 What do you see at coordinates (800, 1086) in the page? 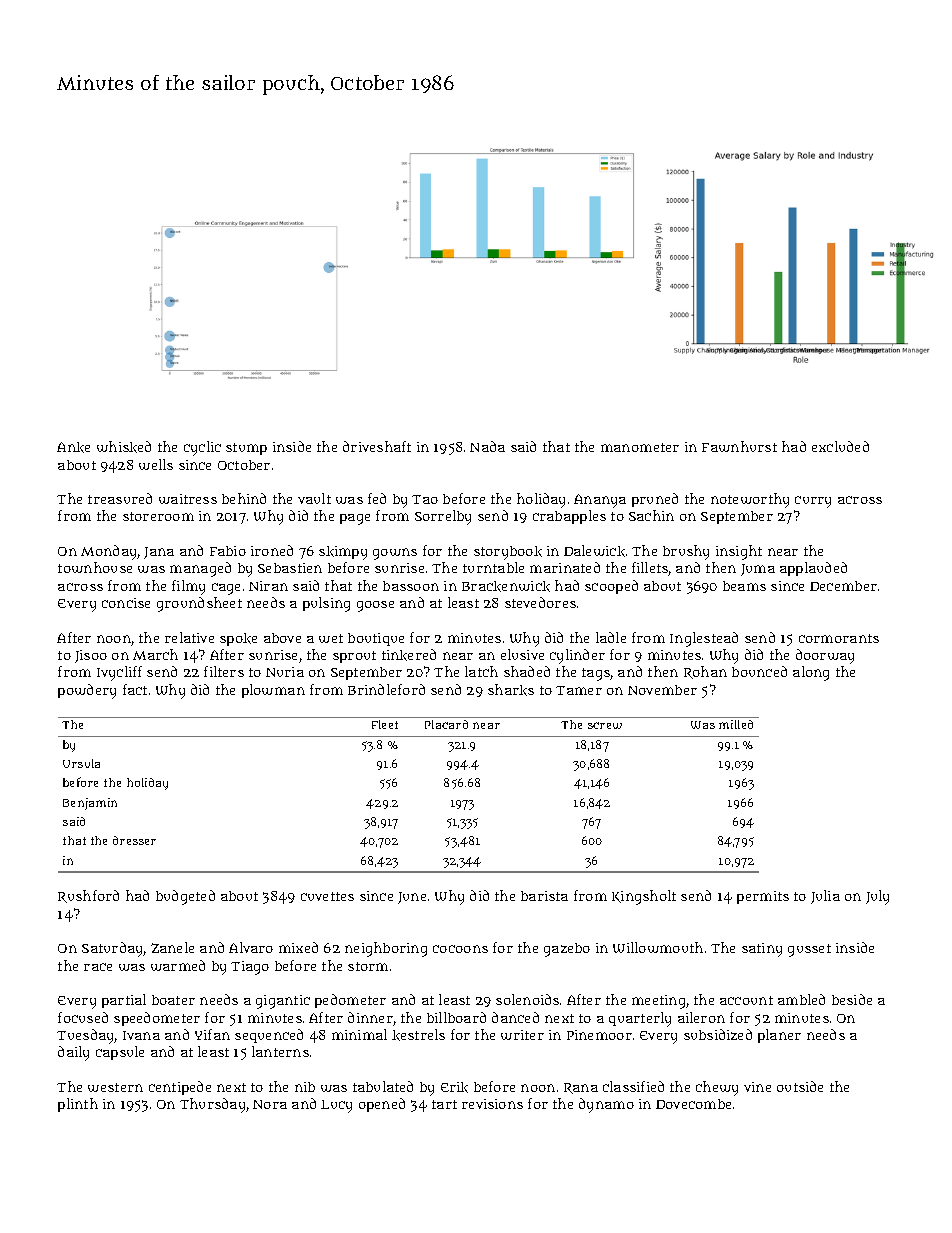
I see `outside` at bounding box center [800, 1086].
